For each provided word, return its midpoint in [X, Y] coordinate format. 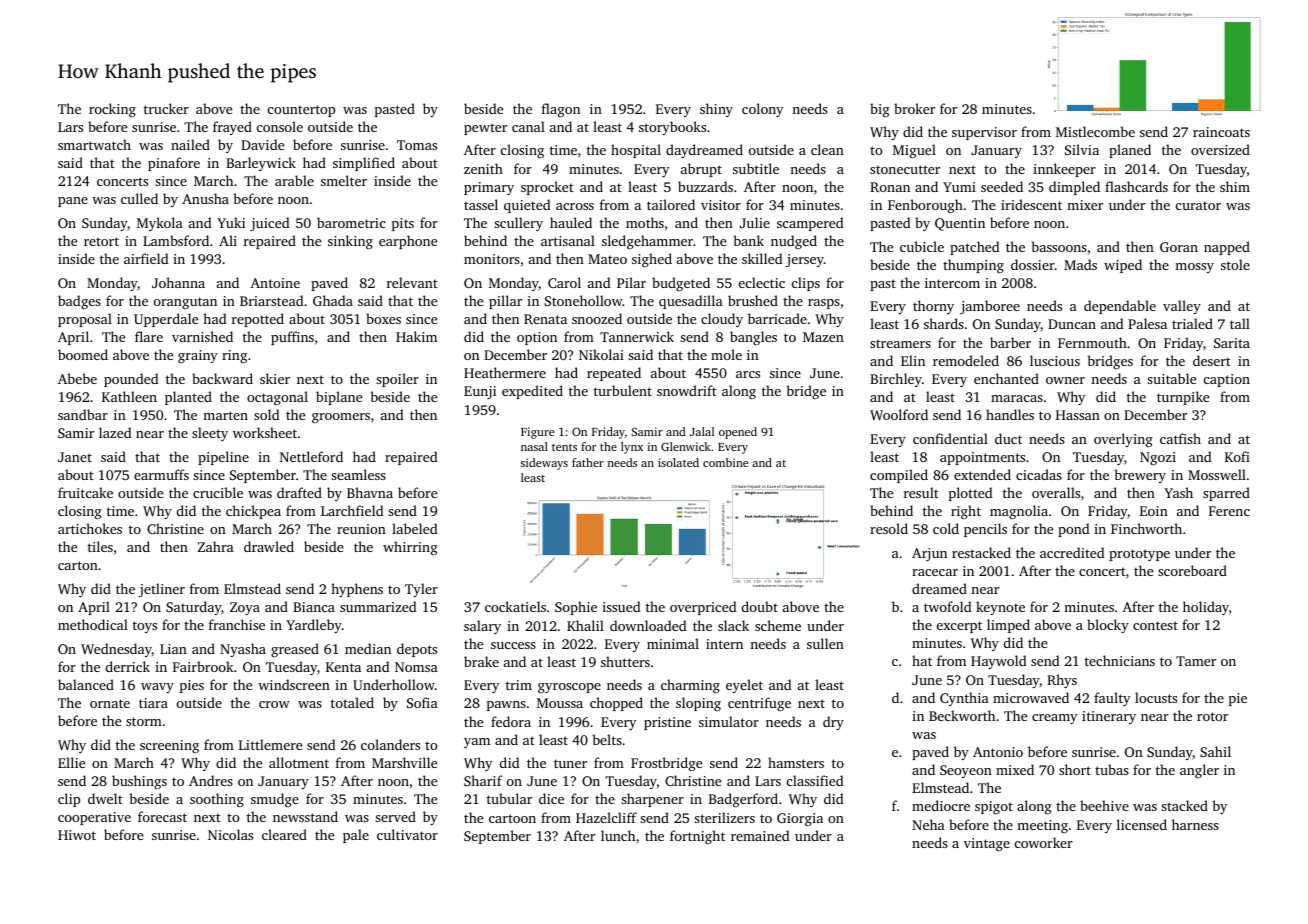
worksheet [265, 432]
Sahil [1215, 751]
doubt [760, 606]
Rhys [1062, 681]
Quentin [960, 224]
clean [827, 149]
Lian [173, 649]
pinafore [174, 164]
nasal [534, 446]
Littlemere [270, 744]
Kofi [1237, 456]
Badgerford [743, 800]
